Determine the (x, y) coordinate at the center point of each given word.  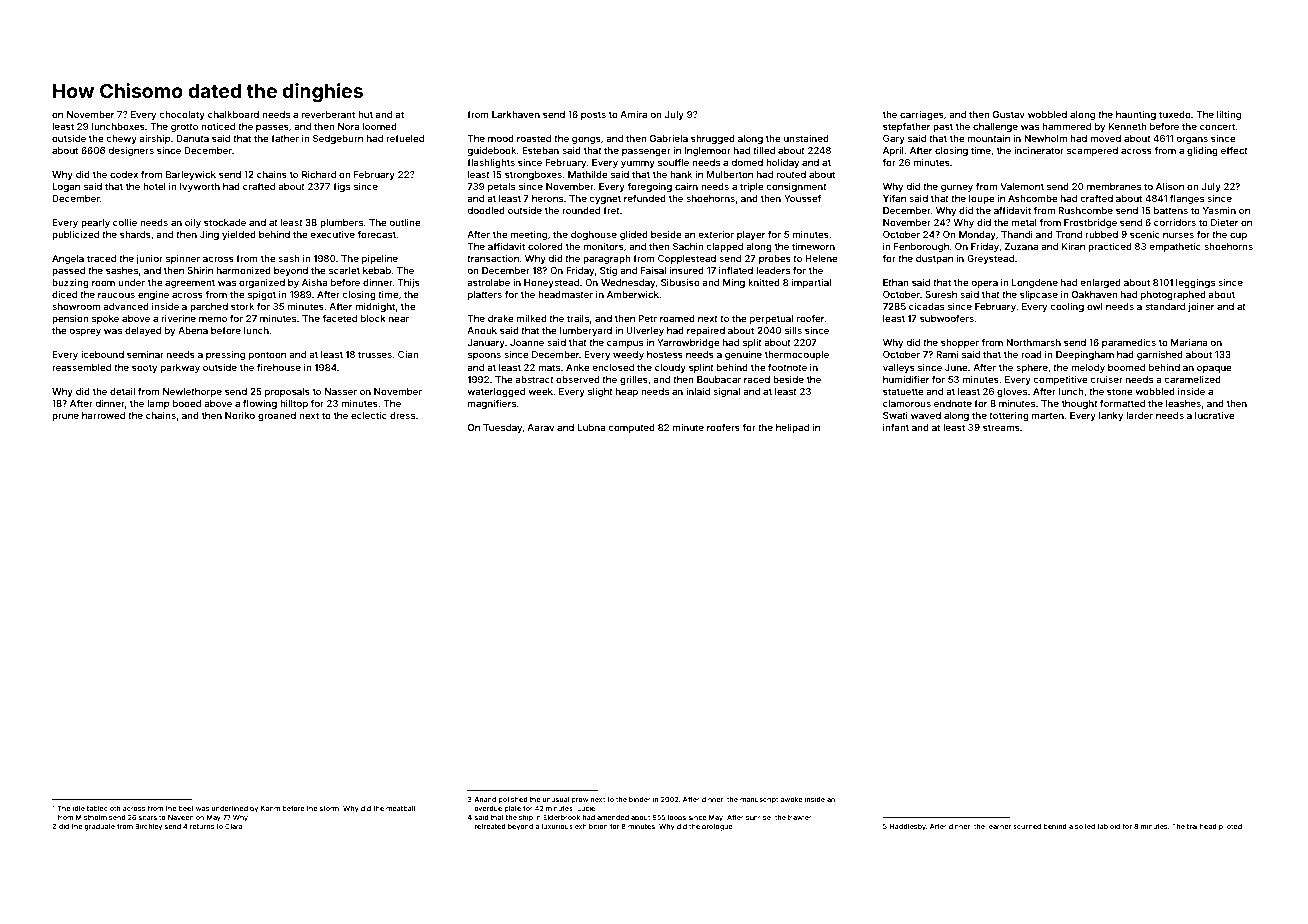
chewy (121, 139)
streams (1001, 427)
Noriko (240, 415)
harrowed (103, 415)
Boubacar (719, 379)
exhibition (591, 826)
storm (329, 808)
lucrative (1215, 415)
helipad (792, 428)
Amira (633, 114)
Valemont (1022, 186)
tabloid (1108, 826)
